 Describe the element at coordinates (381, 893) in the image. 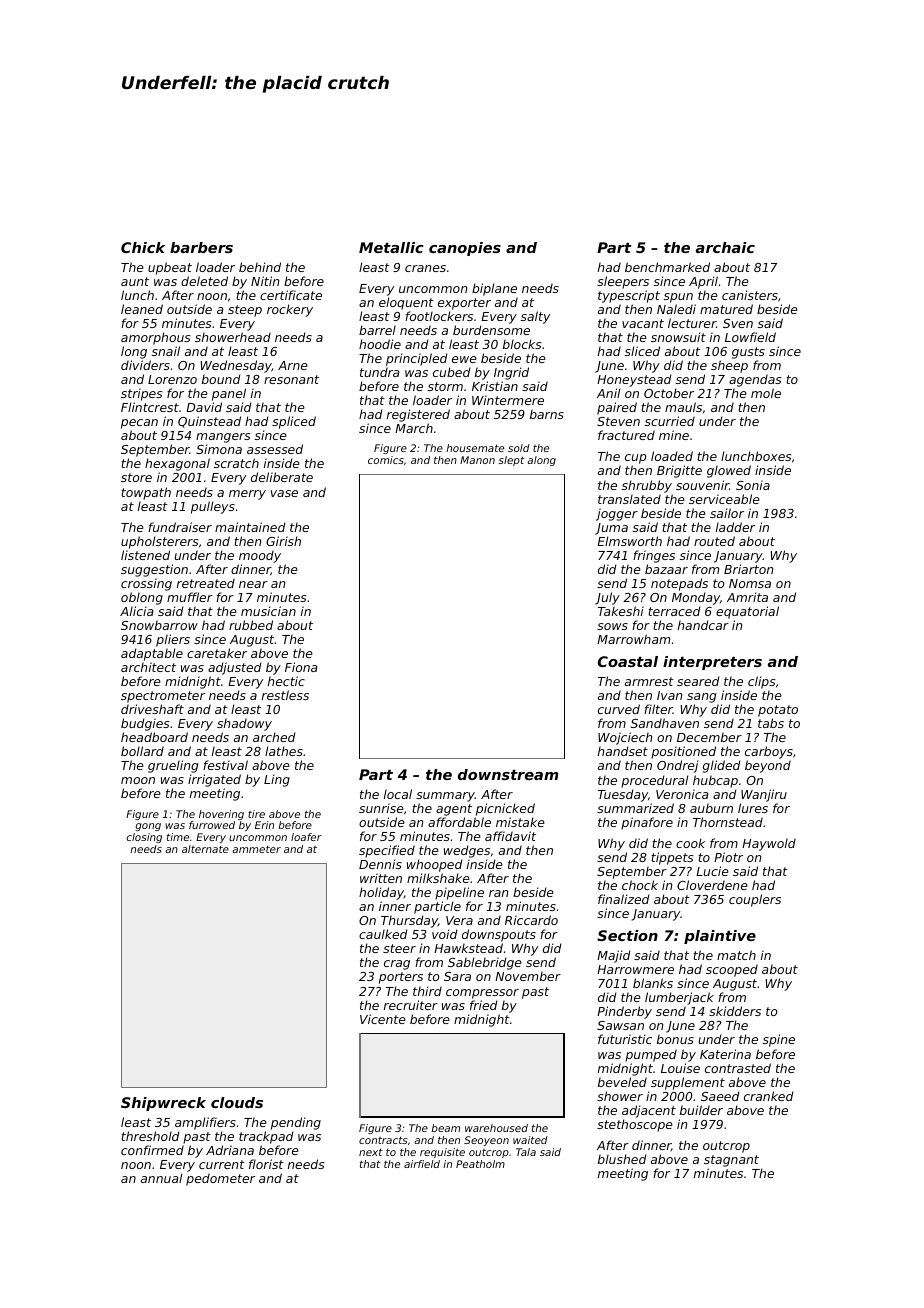

I see `holiday` at that location.
